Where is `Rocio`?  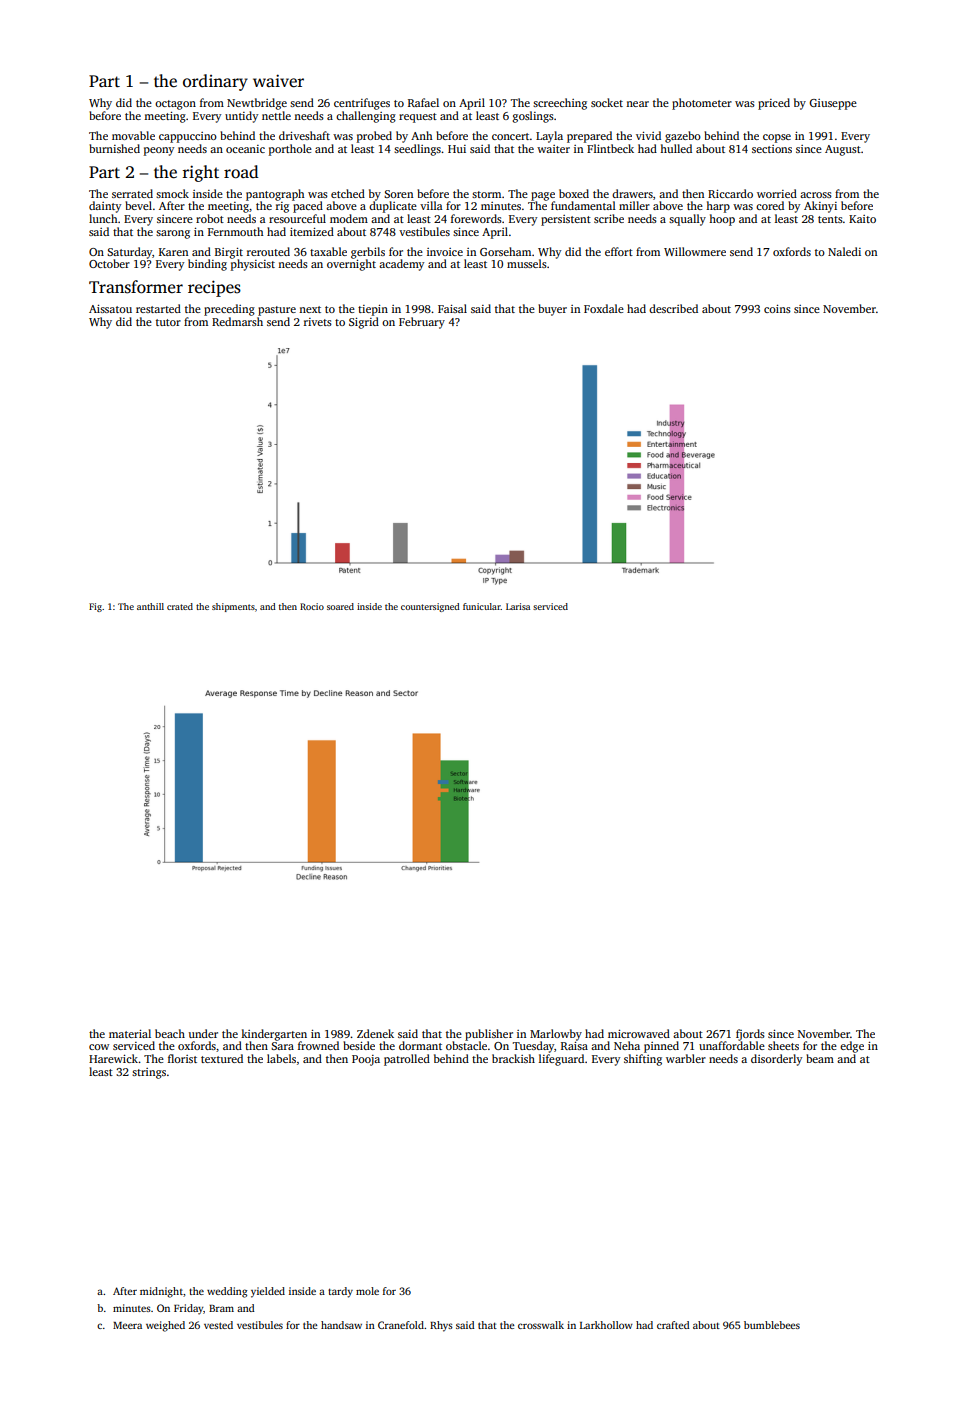
Rocio is located at coordinates (312, 606).
